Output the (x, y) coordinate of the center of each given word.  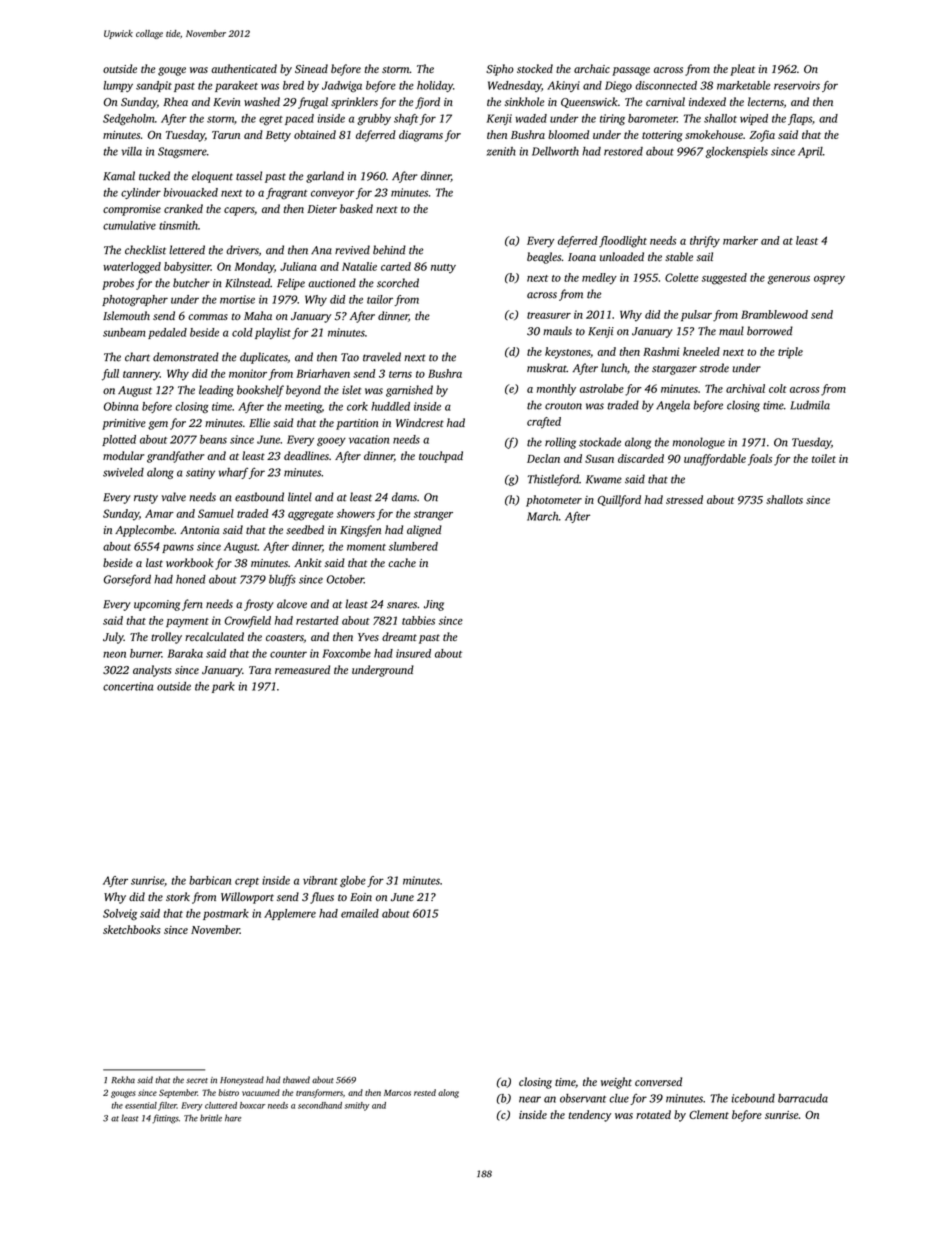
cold (242, 332)
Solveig (120, 915)
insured (413, 653)
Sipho (500, 70)
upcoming (157, 605)
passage (631, 71)
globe (353, 882)
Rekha (123, 1080)
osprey (829, 280)
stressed (684, 499)
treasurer (549, 315)
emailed (360, 913)
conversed (658, 1081)
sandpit (154, 86)
